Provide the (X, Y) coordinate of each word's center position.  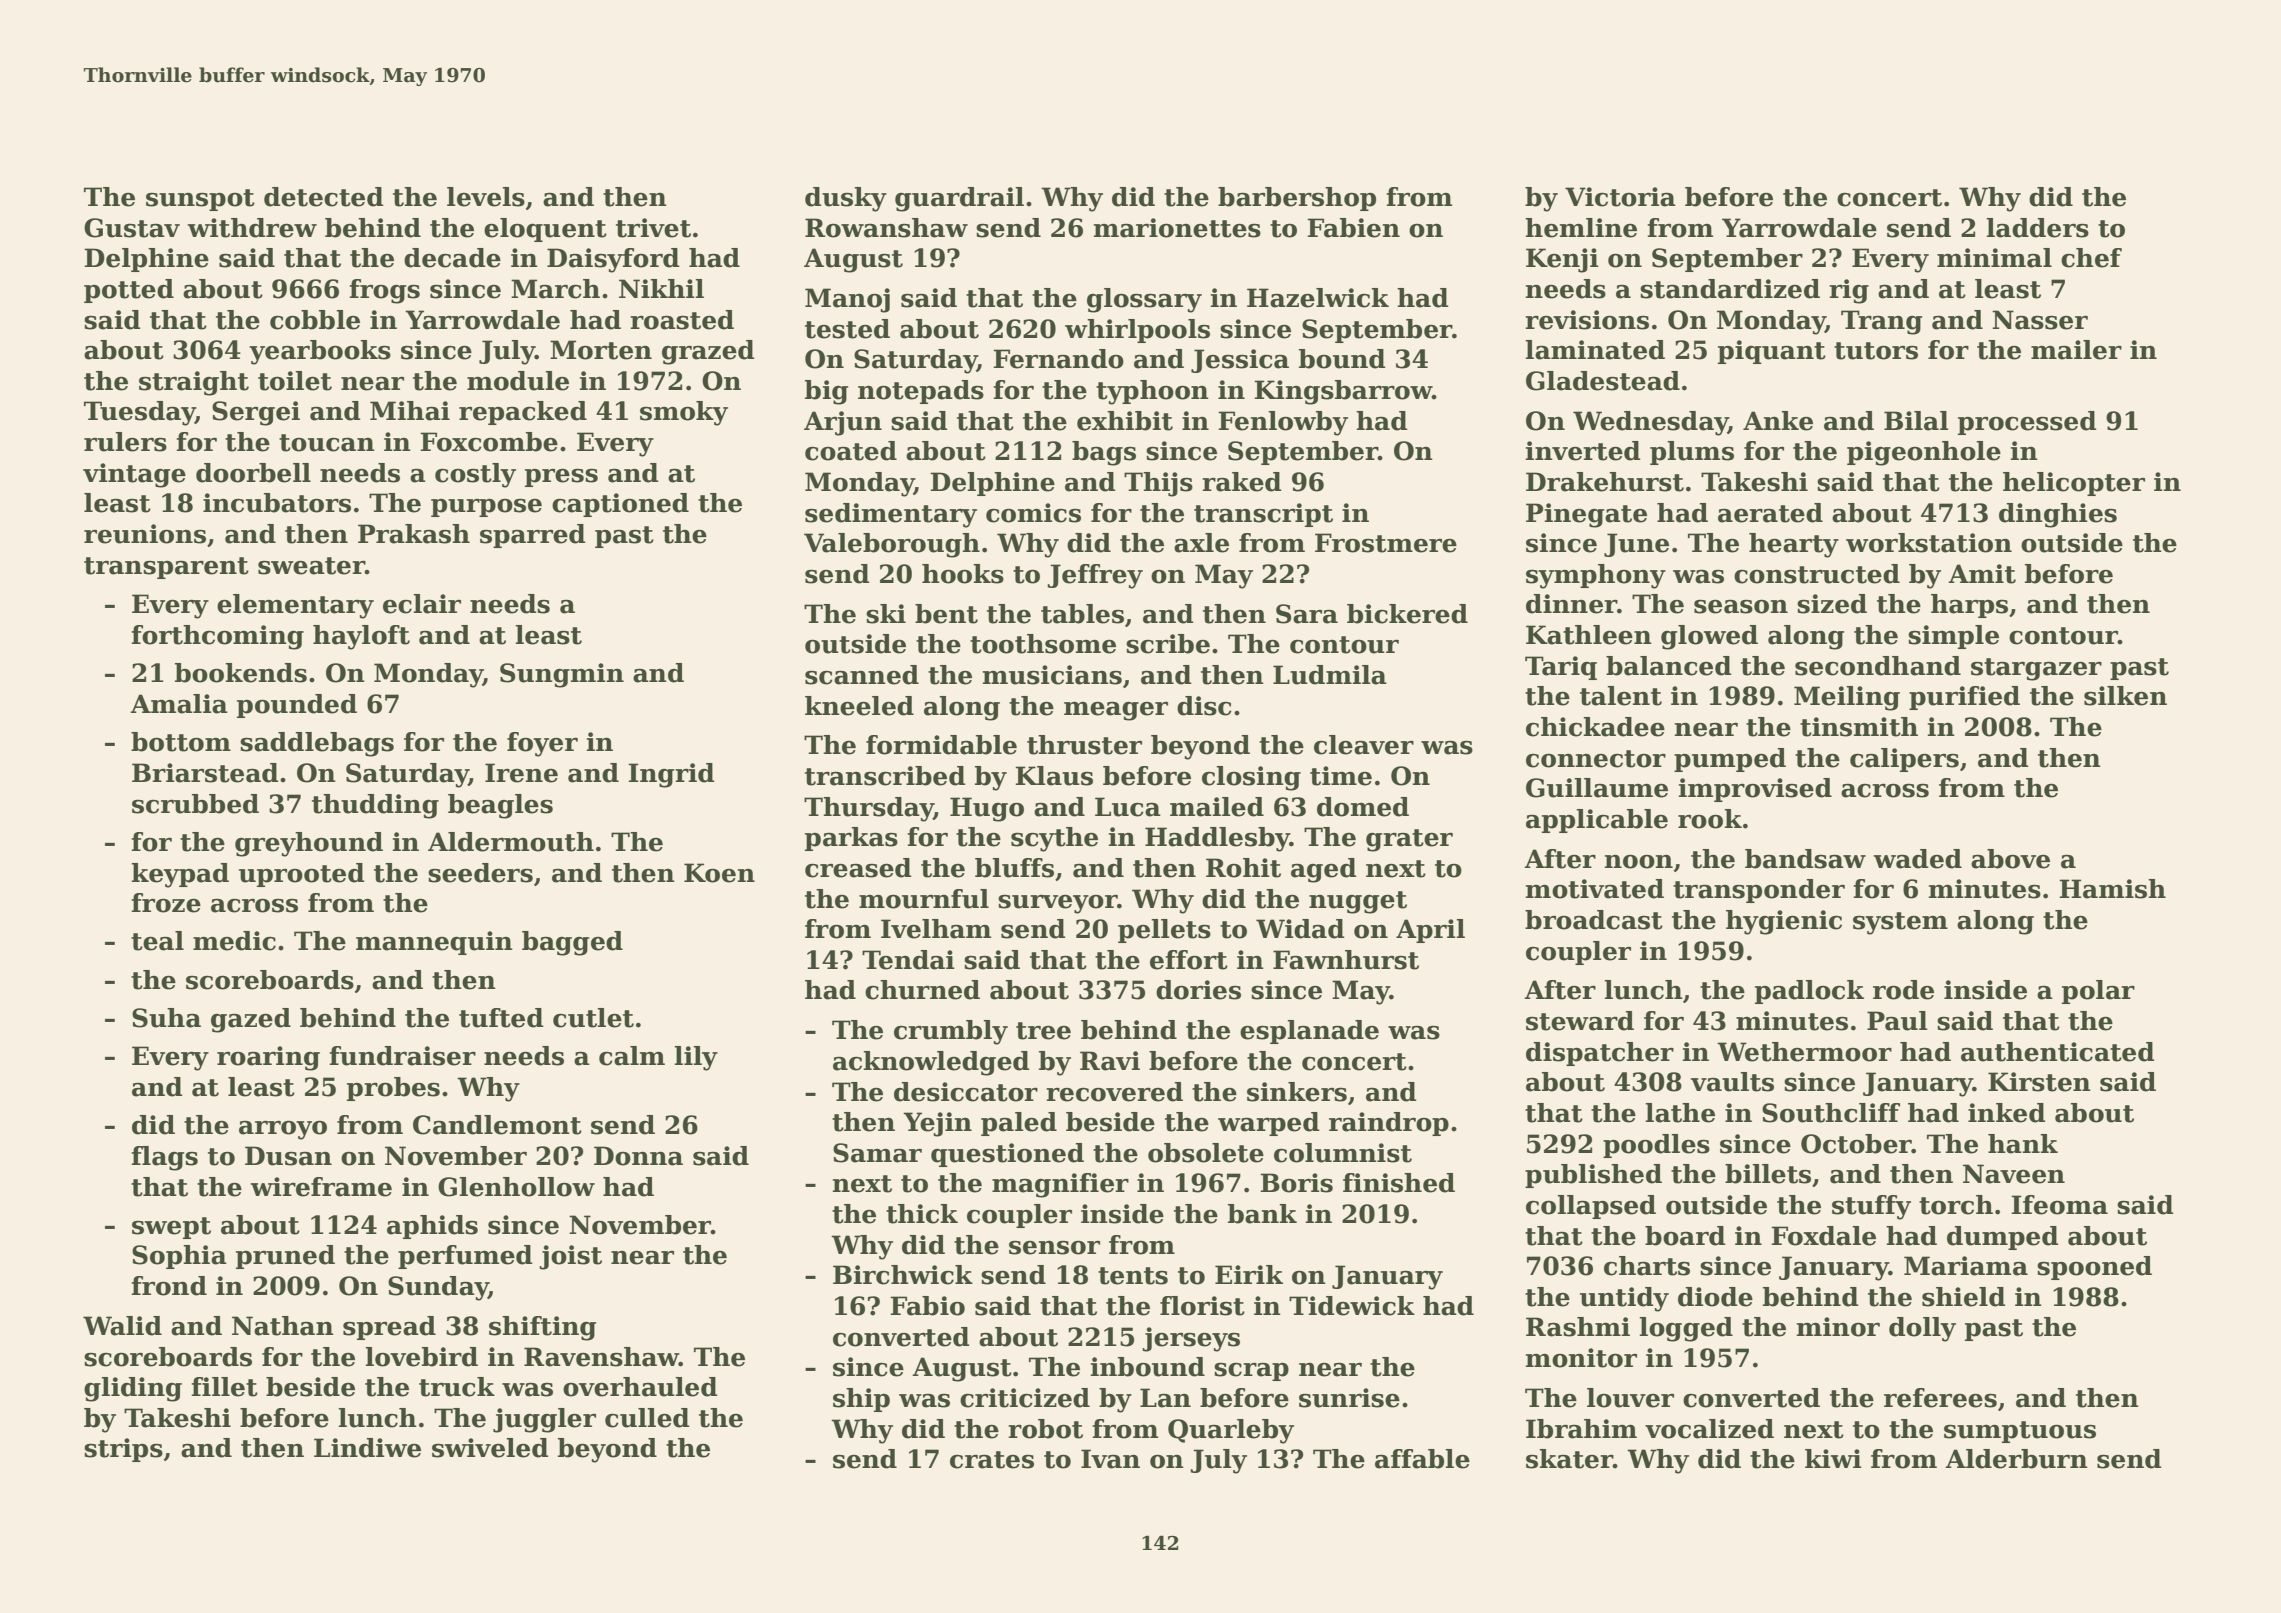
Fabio (927, 1306)
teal (157, 941)
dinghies (2058, 515)
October (1856, 1144)
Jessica (1240, 361)
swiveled (490, 1448)
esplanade (1309, 1032)
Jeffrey (1095, 576)
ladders (2037, 228)
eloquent (545, 230)
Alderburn (2016, 1459)
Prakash (414, 534)
